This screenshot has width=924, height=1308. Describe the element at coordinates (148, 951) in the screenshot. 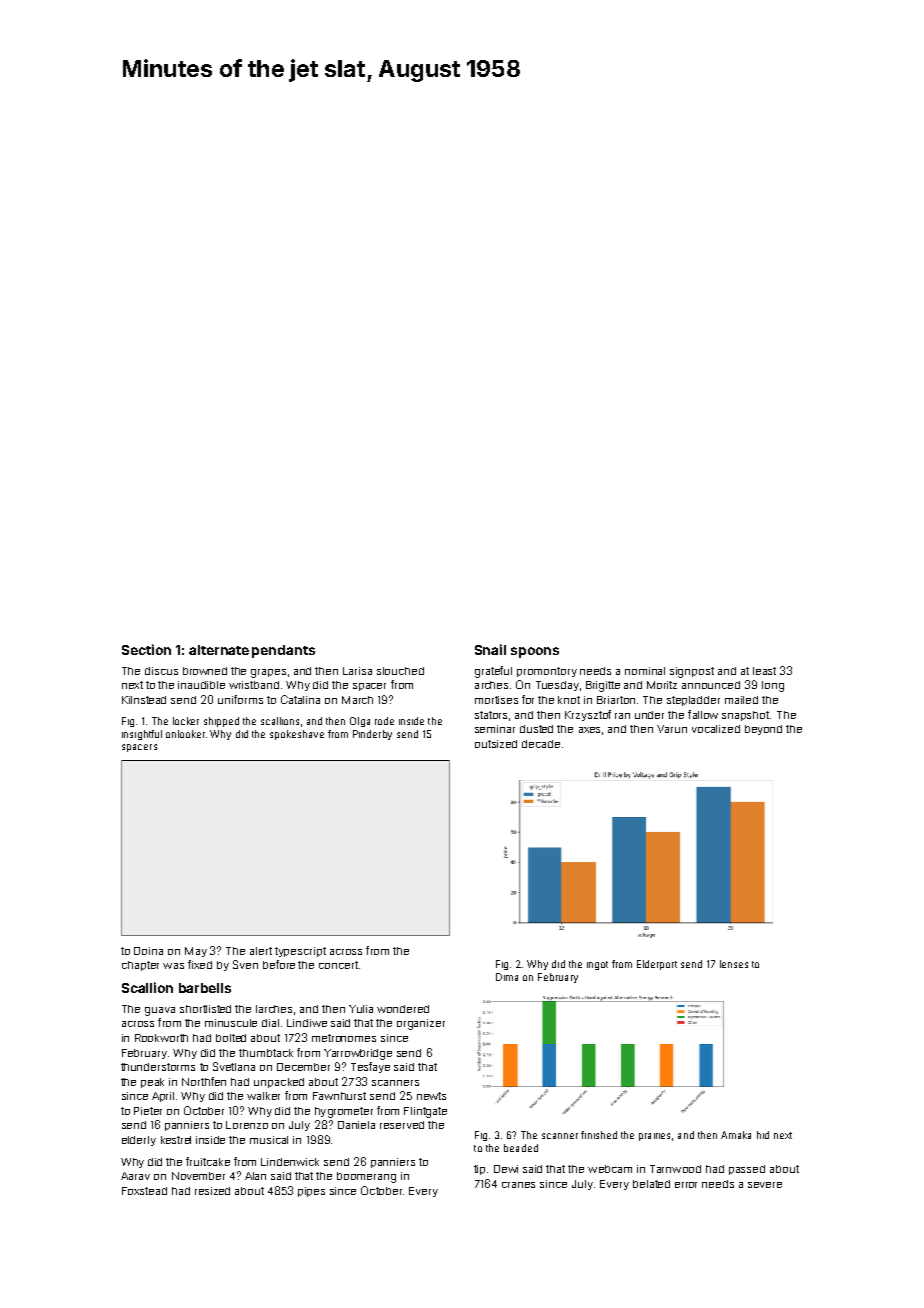

I see `Doina` at that location.
